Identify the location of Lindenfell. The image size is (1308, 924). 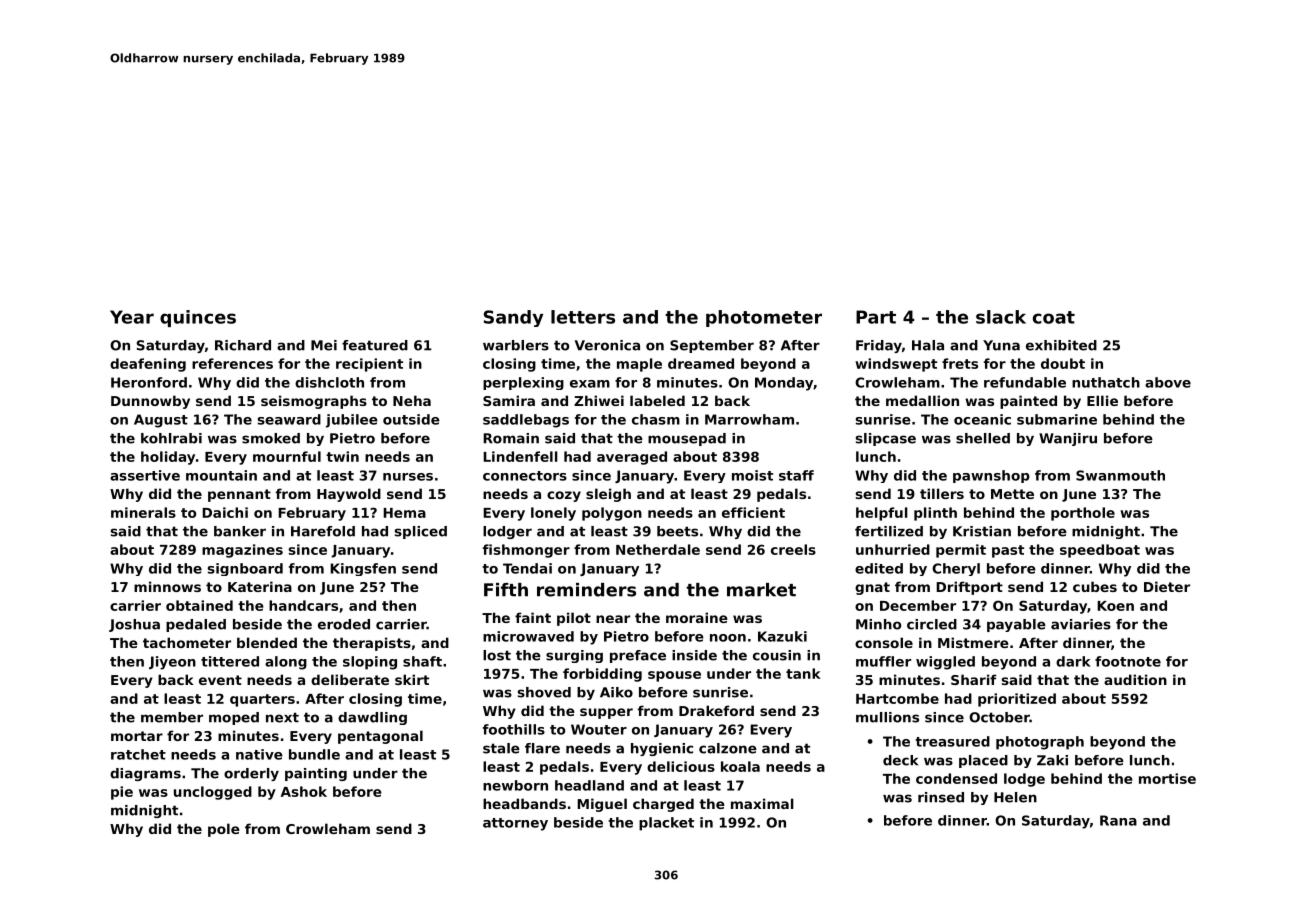
(520, 456).
